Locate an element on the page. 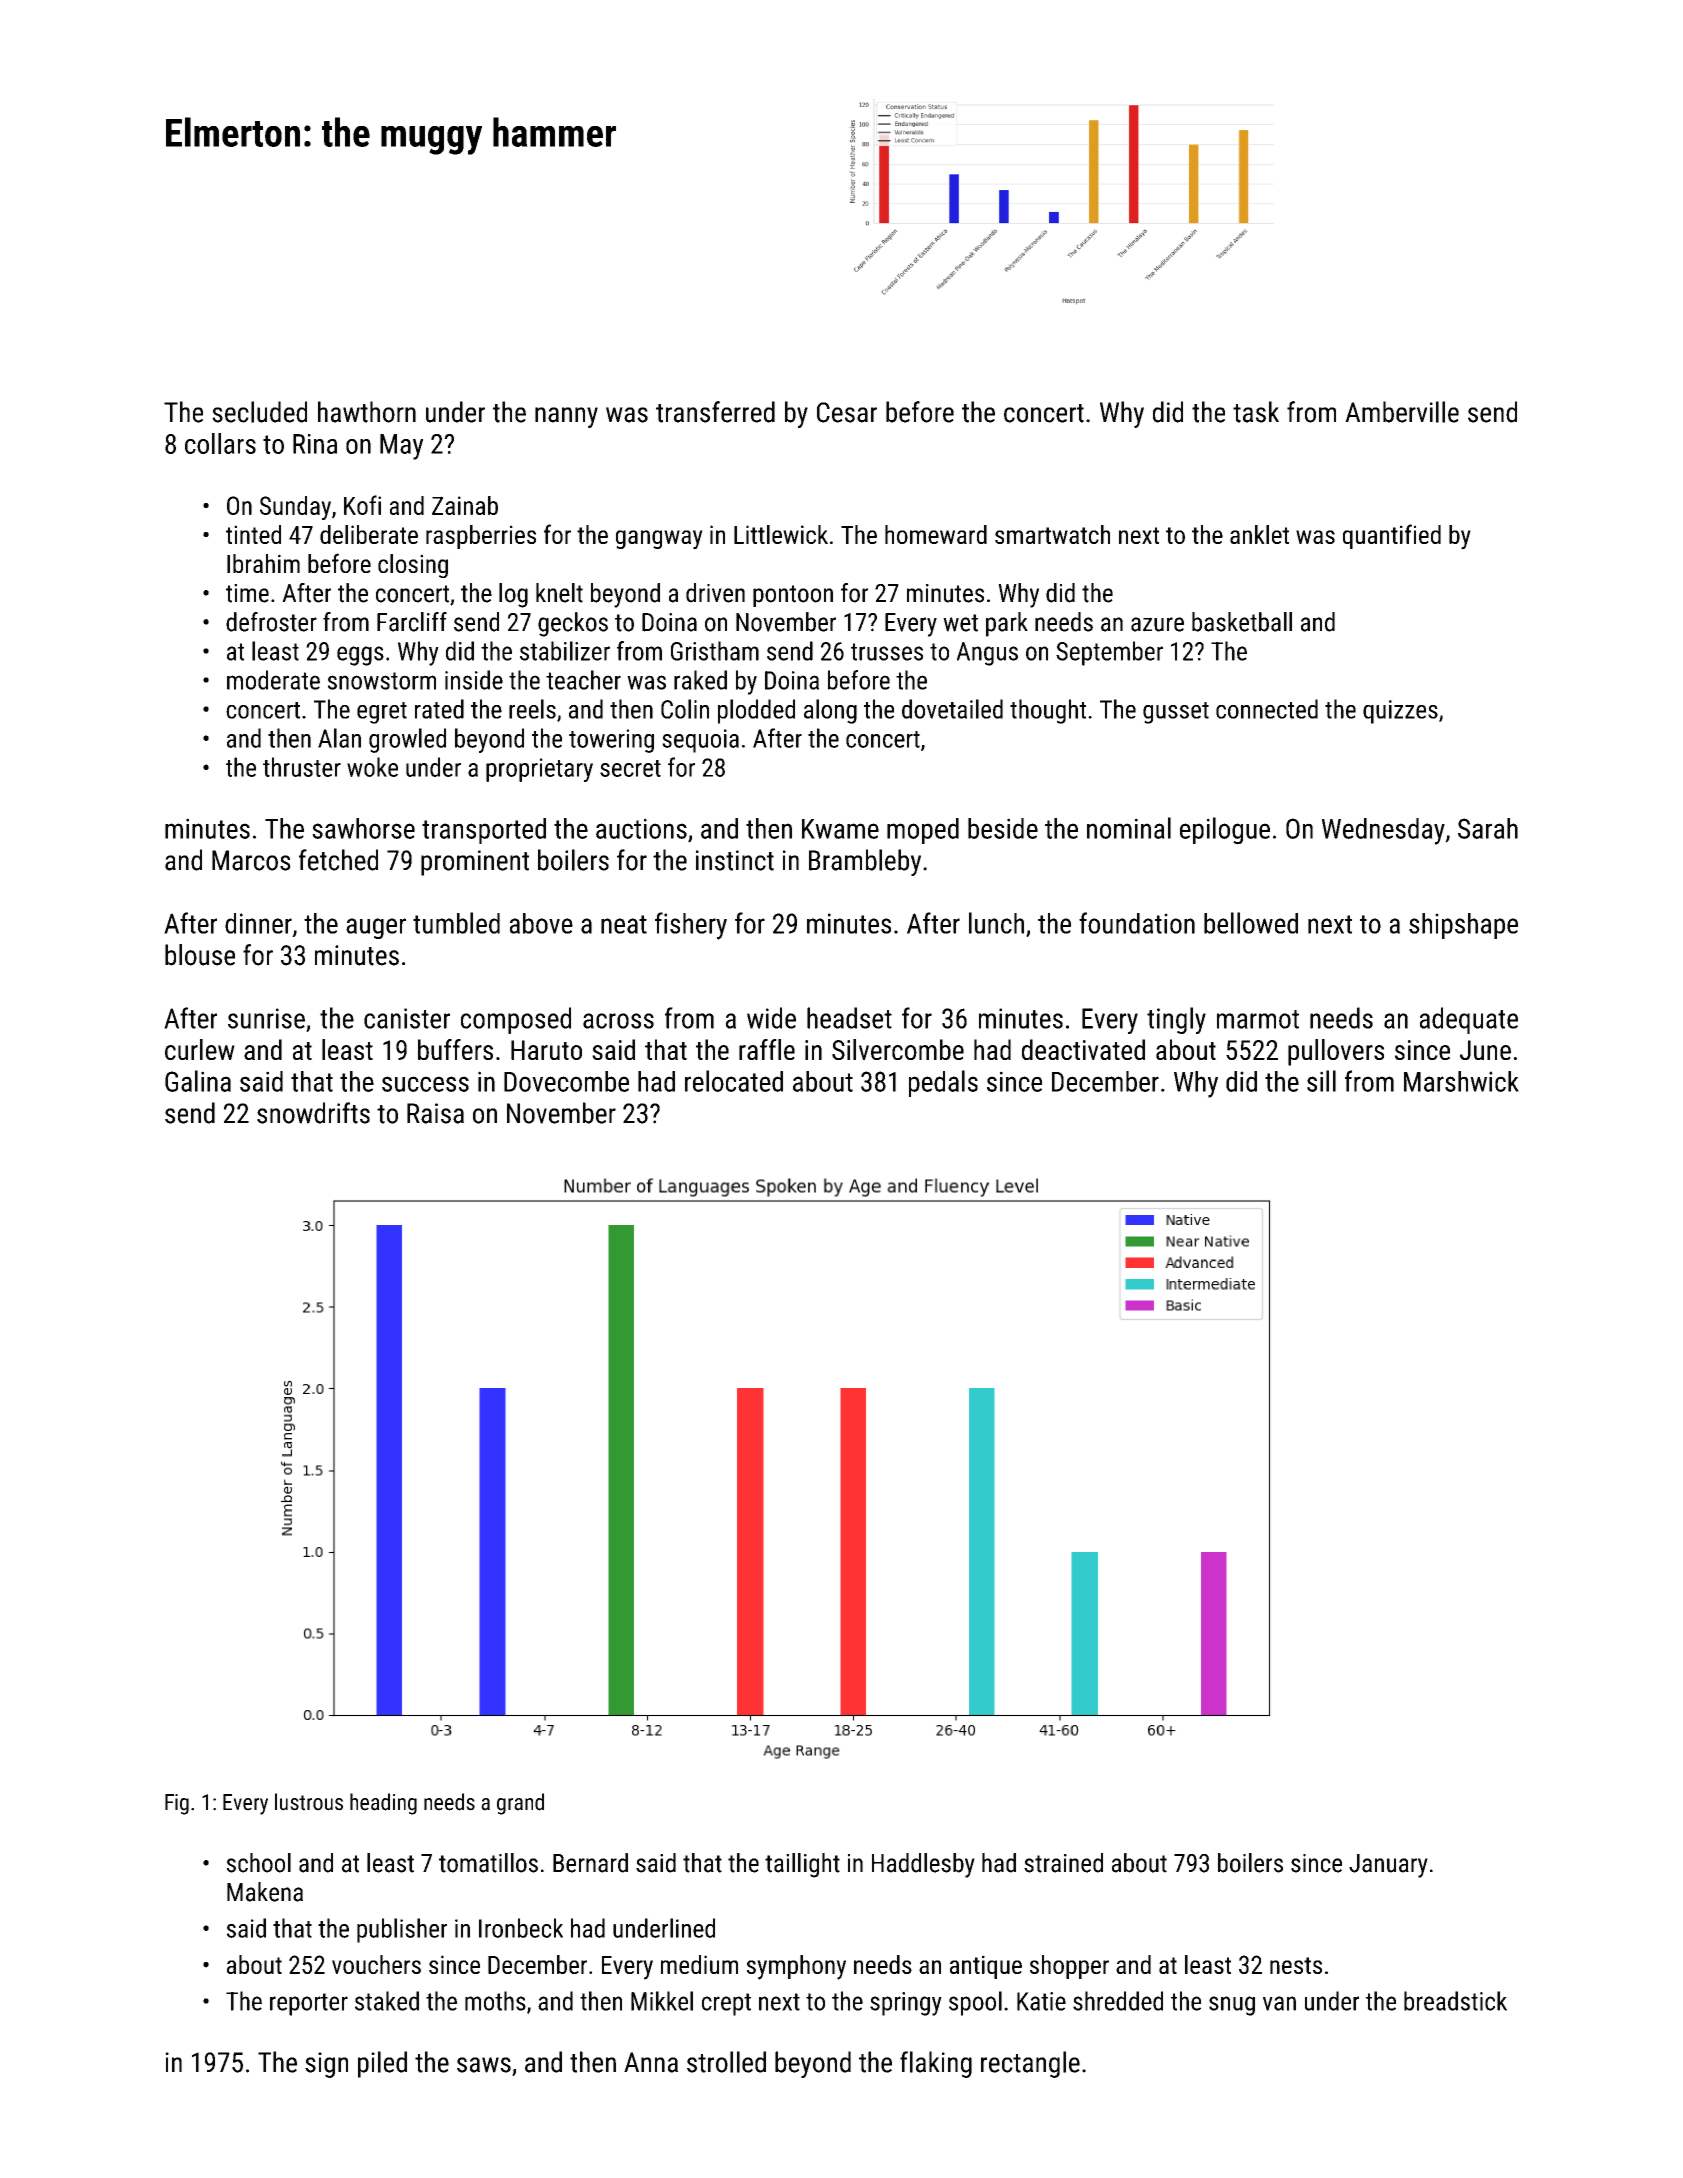 The height and width of the page is (2178, 1683). park is located at coordinates (1007, 624).
